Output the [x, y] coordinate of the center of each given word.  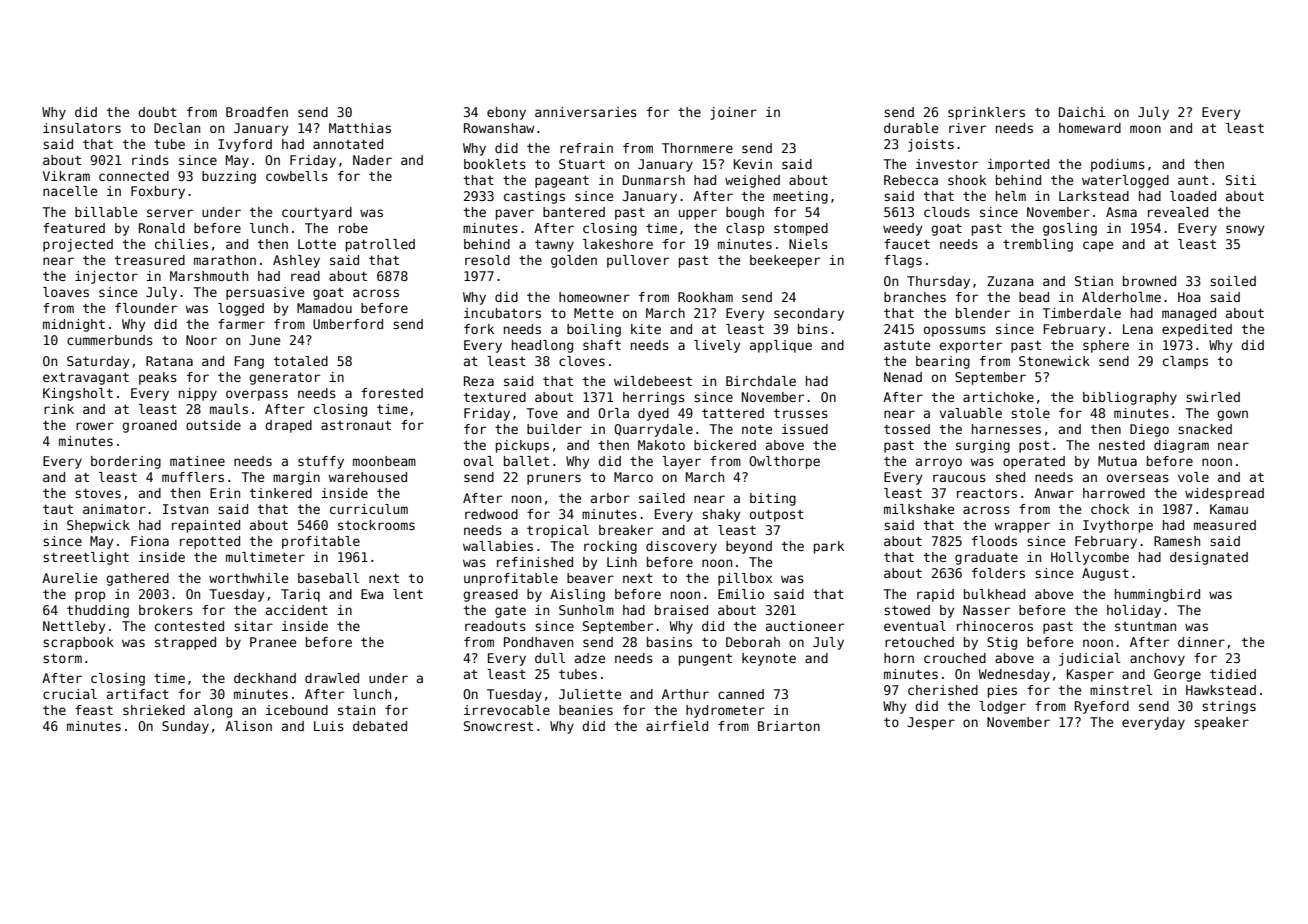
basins [669, 642]
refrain [586, 148]
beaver [590, 578]
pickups [522, 446]
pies [1002, 691]
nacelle [70, 191]
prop [90, 596]
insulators [82, 128]
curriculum [369, 509]
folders [998, 573]
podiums [1118, 165]
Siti [1241, 180]
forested [392, 393]
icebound [297, 710]
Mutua [1117, 461]
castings [534, 197]
